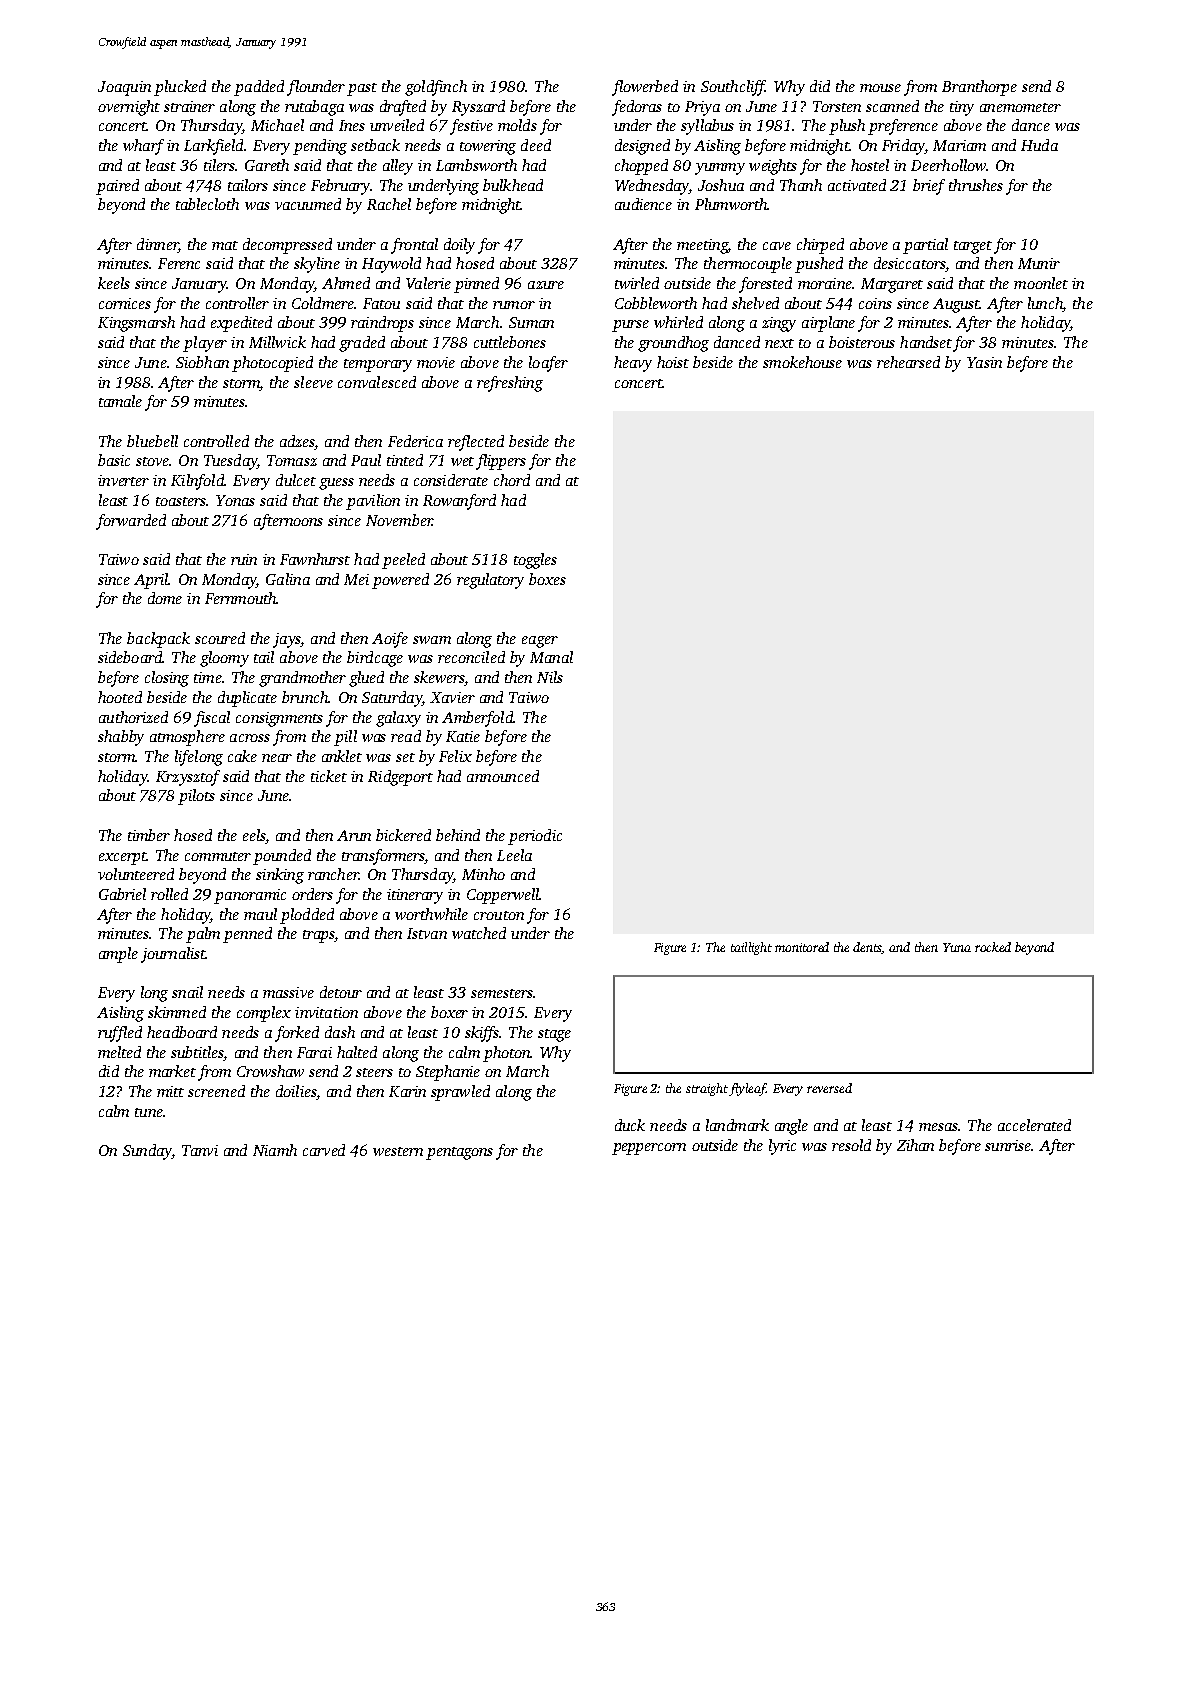  What do you see at coordinates (415, 441) in the screenshot?
I see `Federica` at bounding box center [415, 441].
